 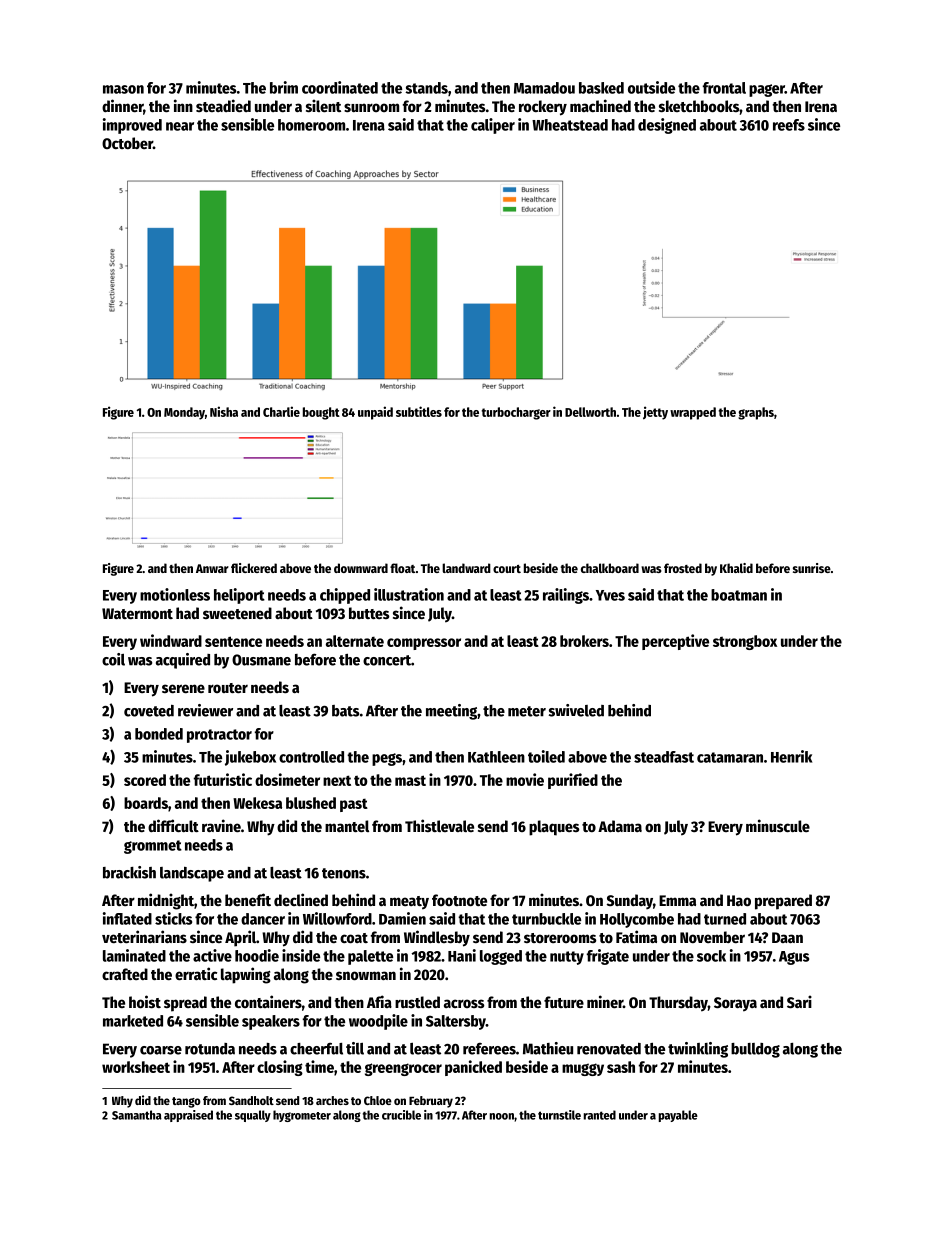 I want to click on landward, so click(x=466, y=568).
